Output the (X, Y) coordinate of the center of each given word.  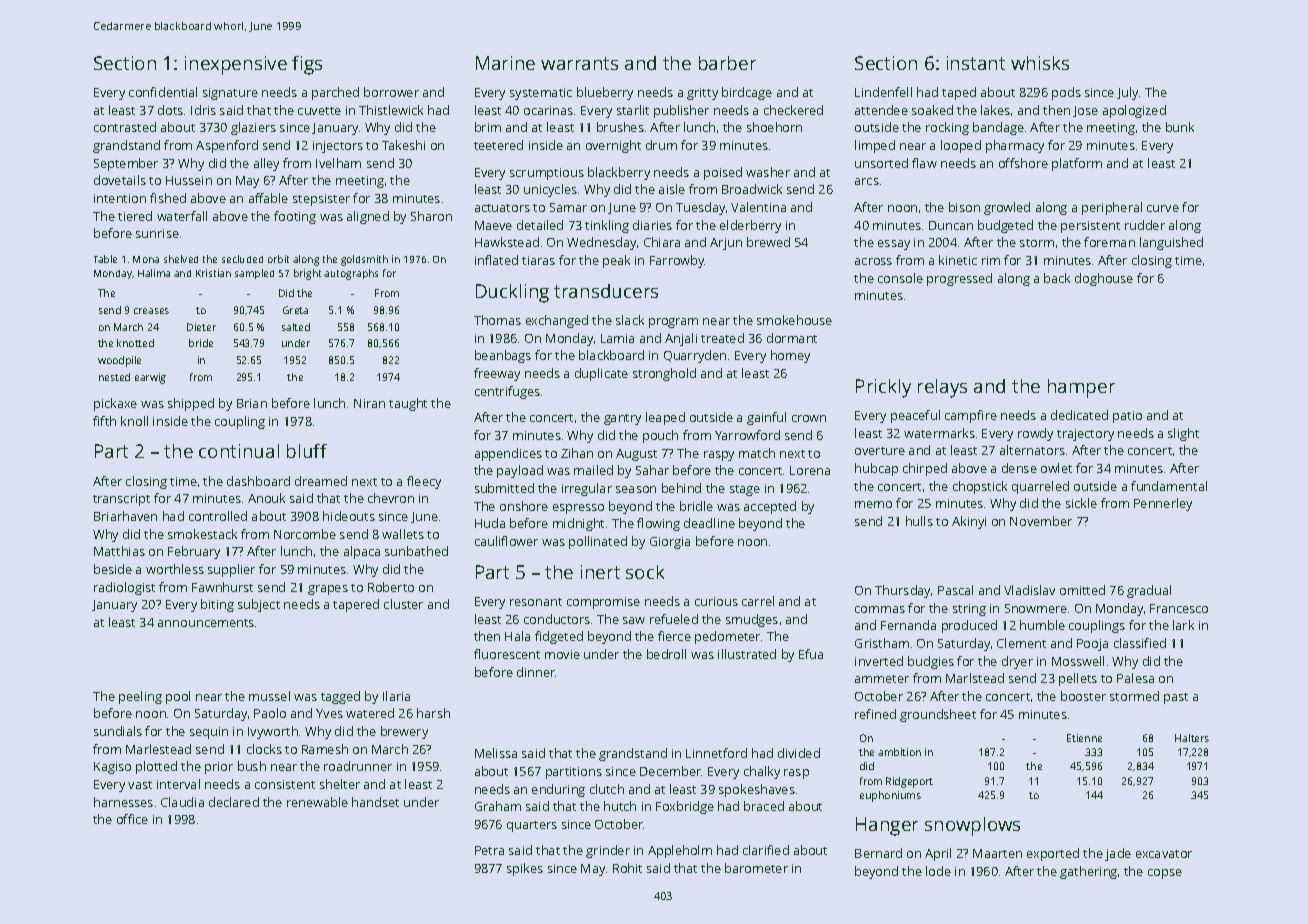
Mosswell (1078, 661)
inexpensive (236, 65)
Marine (505, 63)
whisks (1040, 63)
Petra (489, 850)
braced (764, 806)
